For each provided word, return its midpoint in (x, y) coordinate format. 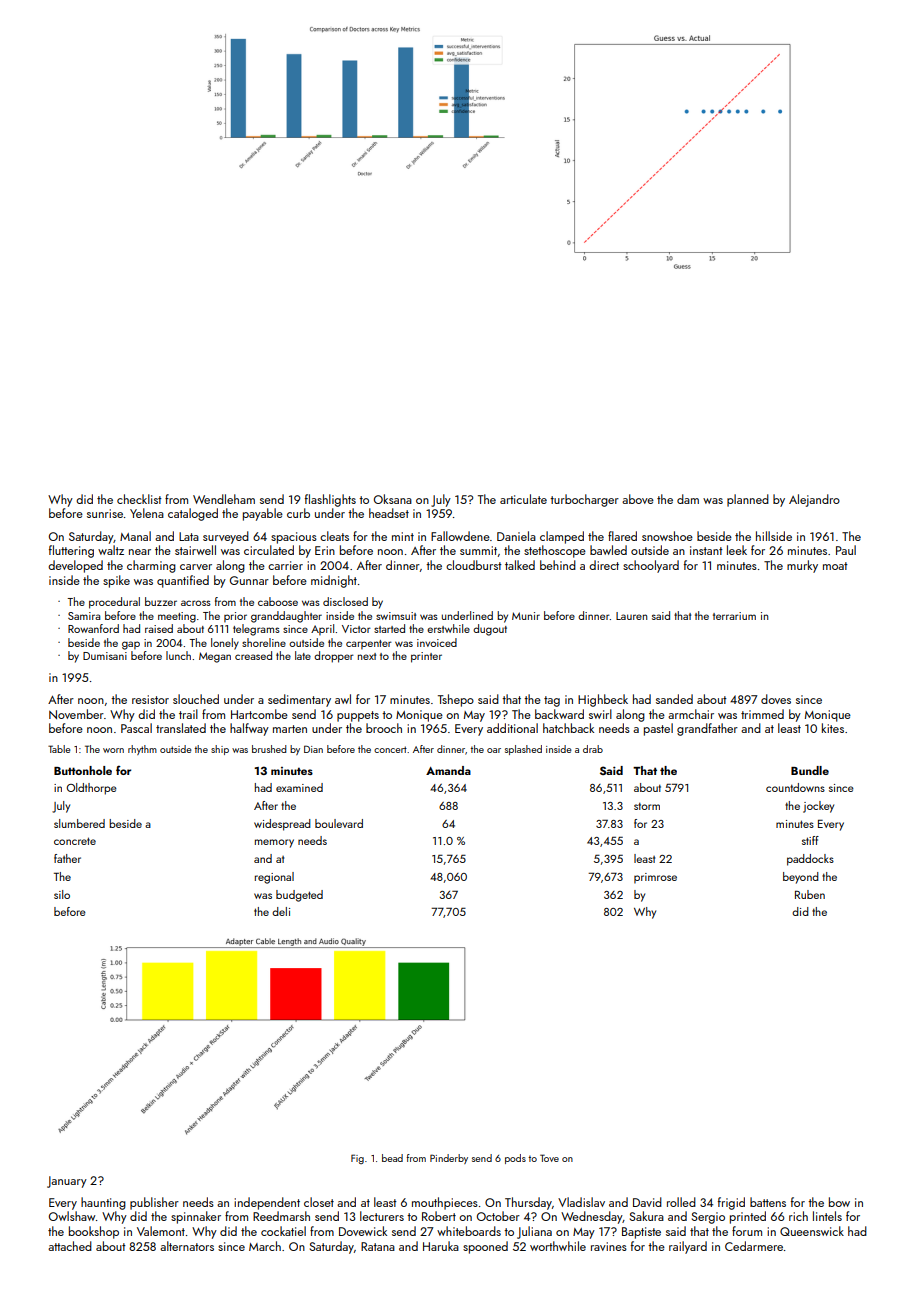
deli (281, 911)
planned (748, 500)
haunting (103, 1203)
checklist (139, 499)
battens (768, 1202)
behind (558, 565)
